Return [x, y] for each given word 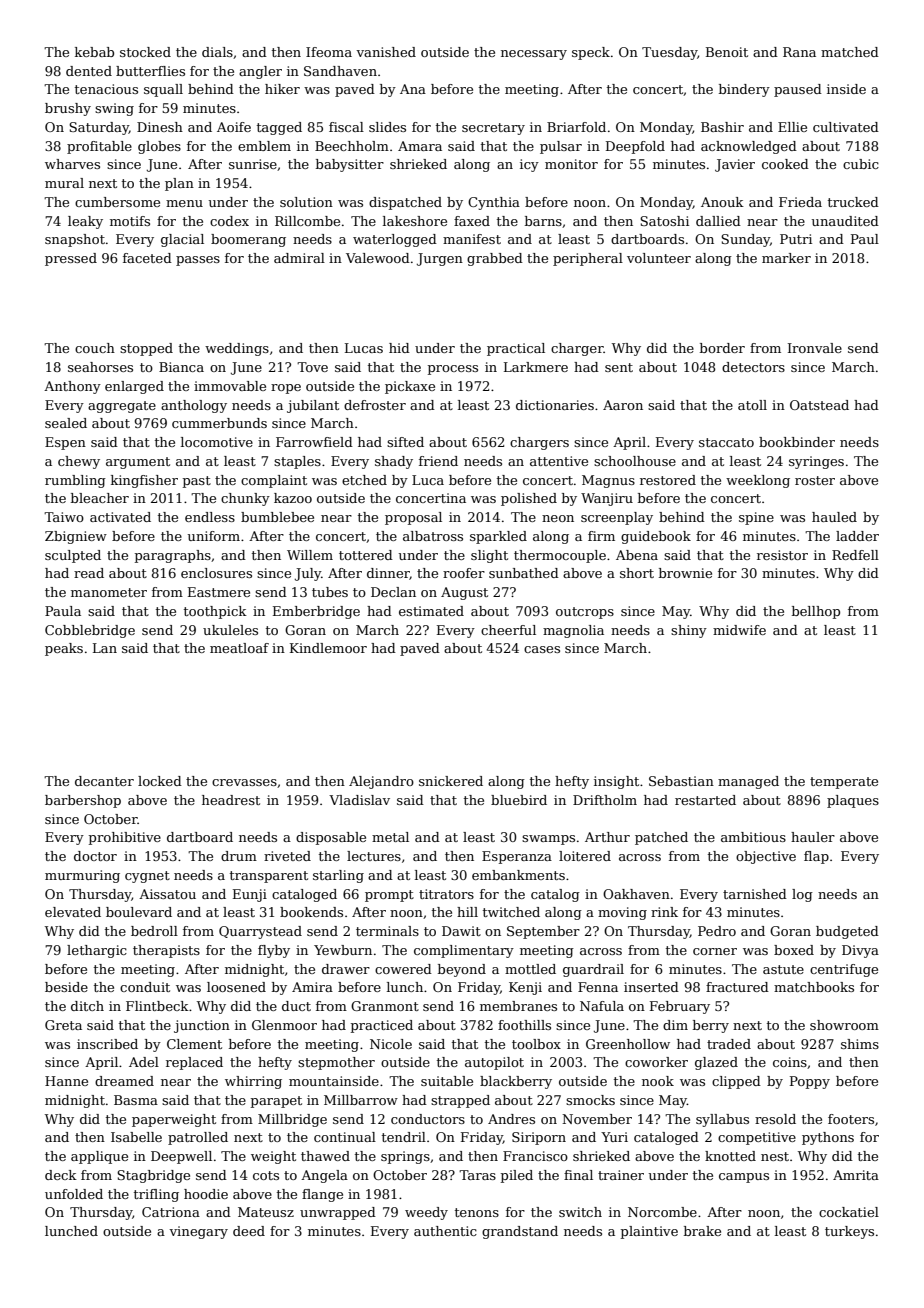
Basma [136, 1100]
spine [756, 518]
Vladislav [359, 800]
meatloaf [239, 648]
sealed [66, 423]
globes [159, 147]
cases [542, 649]
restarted [705, 800]
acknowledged [749, 147]
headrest [231, 800]
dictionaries [555, 405]
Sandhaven [340, 71]
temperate [844, 783]
